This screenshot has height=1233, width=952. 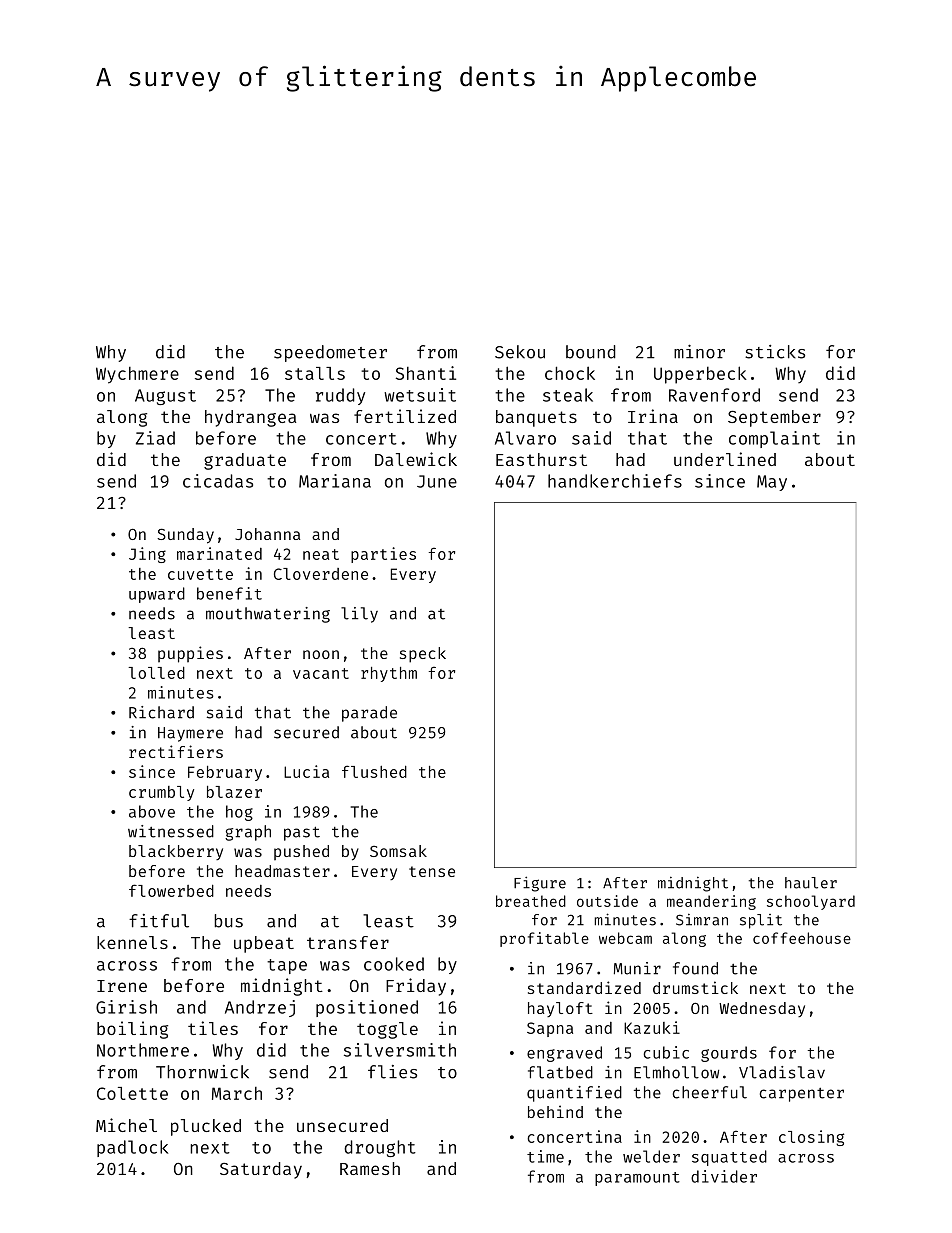 I want to click on past, so click(x=302, y=834).
